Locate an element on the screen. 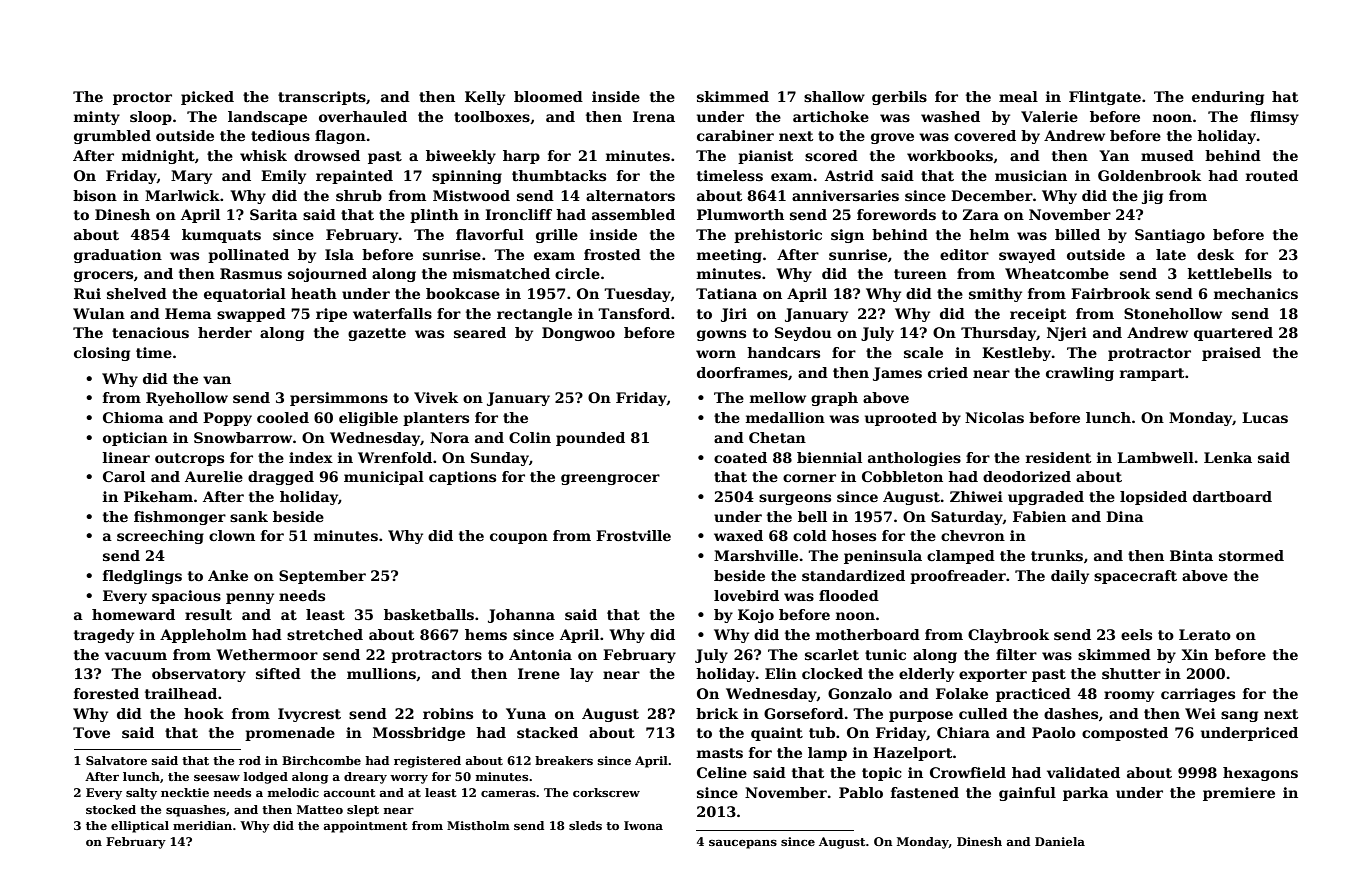 This screenshot has width=1372, height=887. bloomed is located at coordinates (548, 96).
